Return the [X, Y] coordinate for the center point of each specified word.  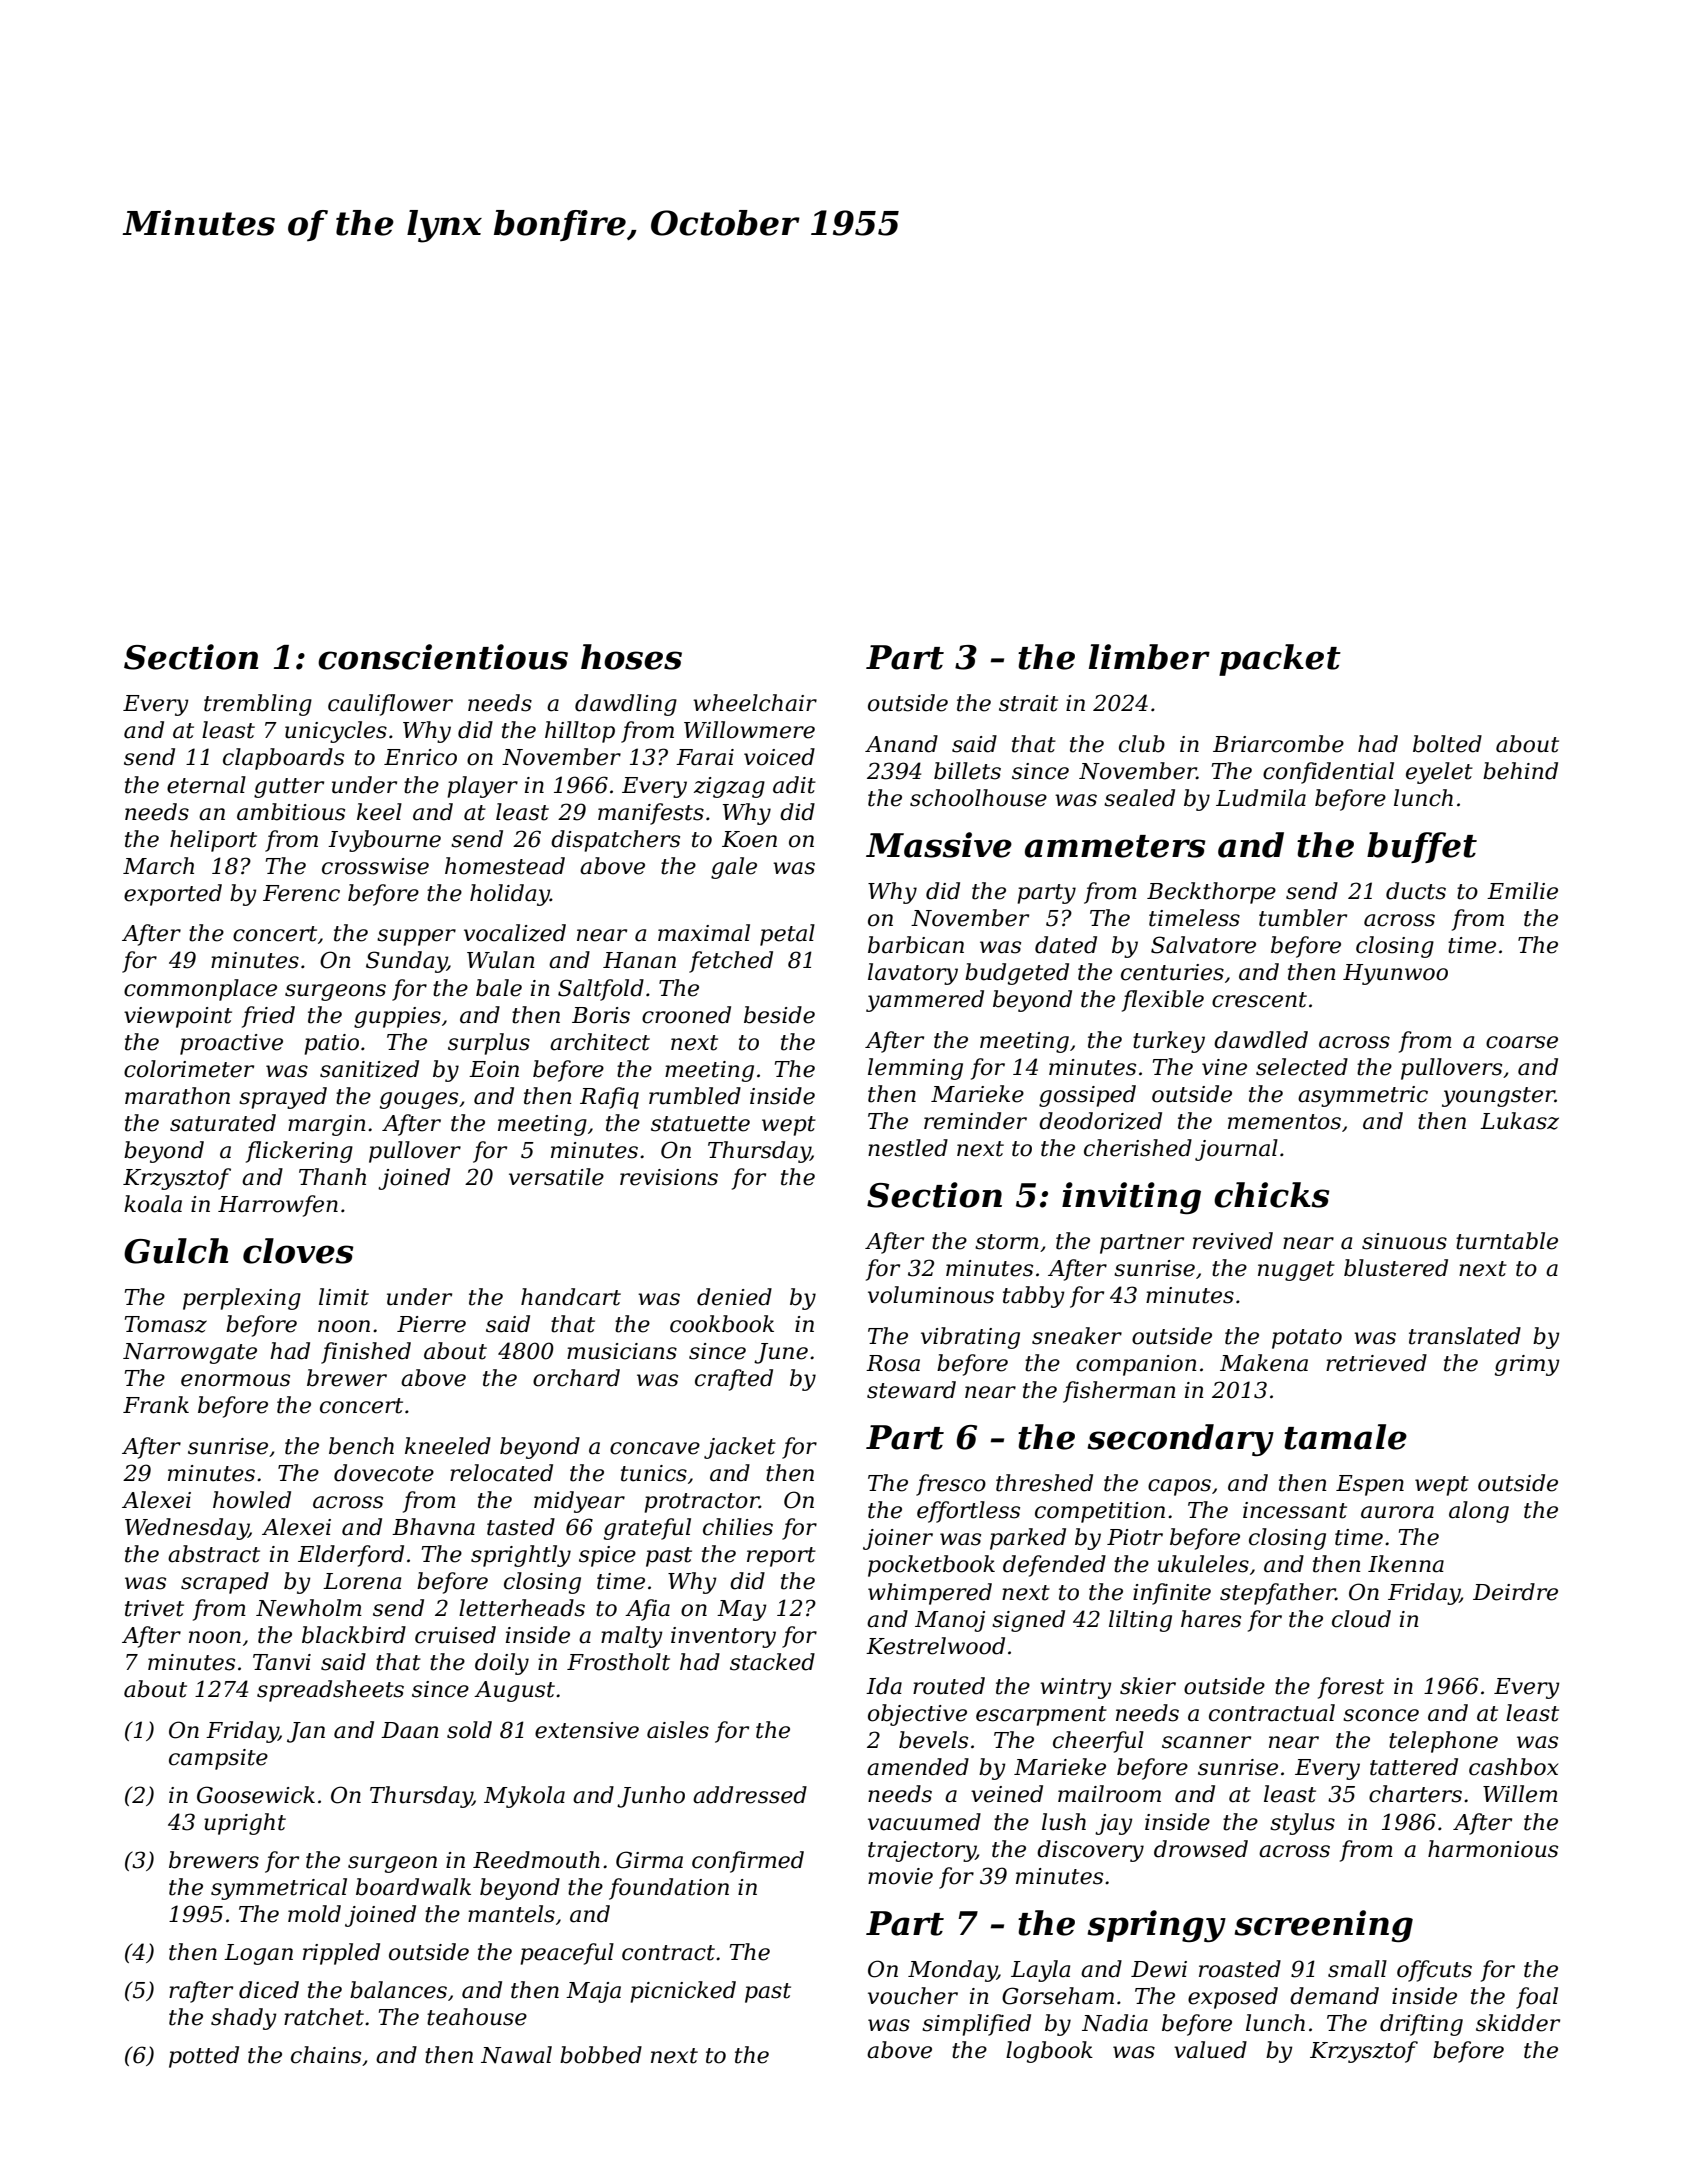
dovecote [384, 1473]
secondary [1180, 1440]
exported [173, 895]
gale [734, 868]
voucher [913, 1996]
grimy [1527, 1365]
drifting [1421, 2025]
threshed [1044, 1483]
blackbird [354, 1635]
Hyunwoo [1395, 974]
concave [655, 1448]
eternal [206, 785]
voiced [779, 757]
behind [1520, 771]
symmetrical [279, 1889]
